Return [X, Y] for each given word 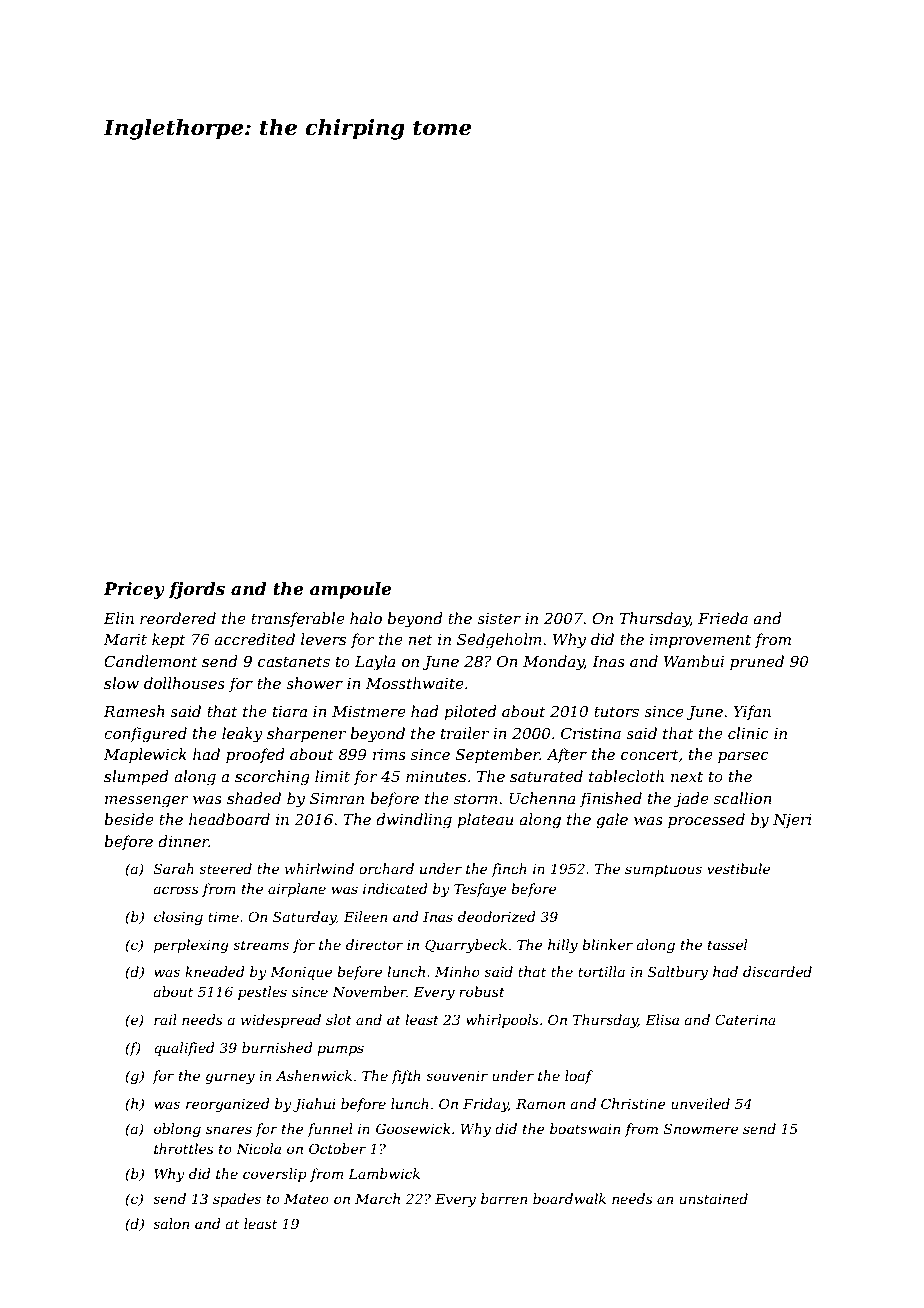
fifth [406, 1077]
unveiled [700, 1103]
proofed [255, 755]
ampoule [350, 590]
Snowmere [701, 1128]
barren [504, 1198]
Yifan [752, 712]
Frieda [723, 618]
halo [366, 618]
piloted [470, 712]
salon [171, 1223]
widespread [281, 1021]
